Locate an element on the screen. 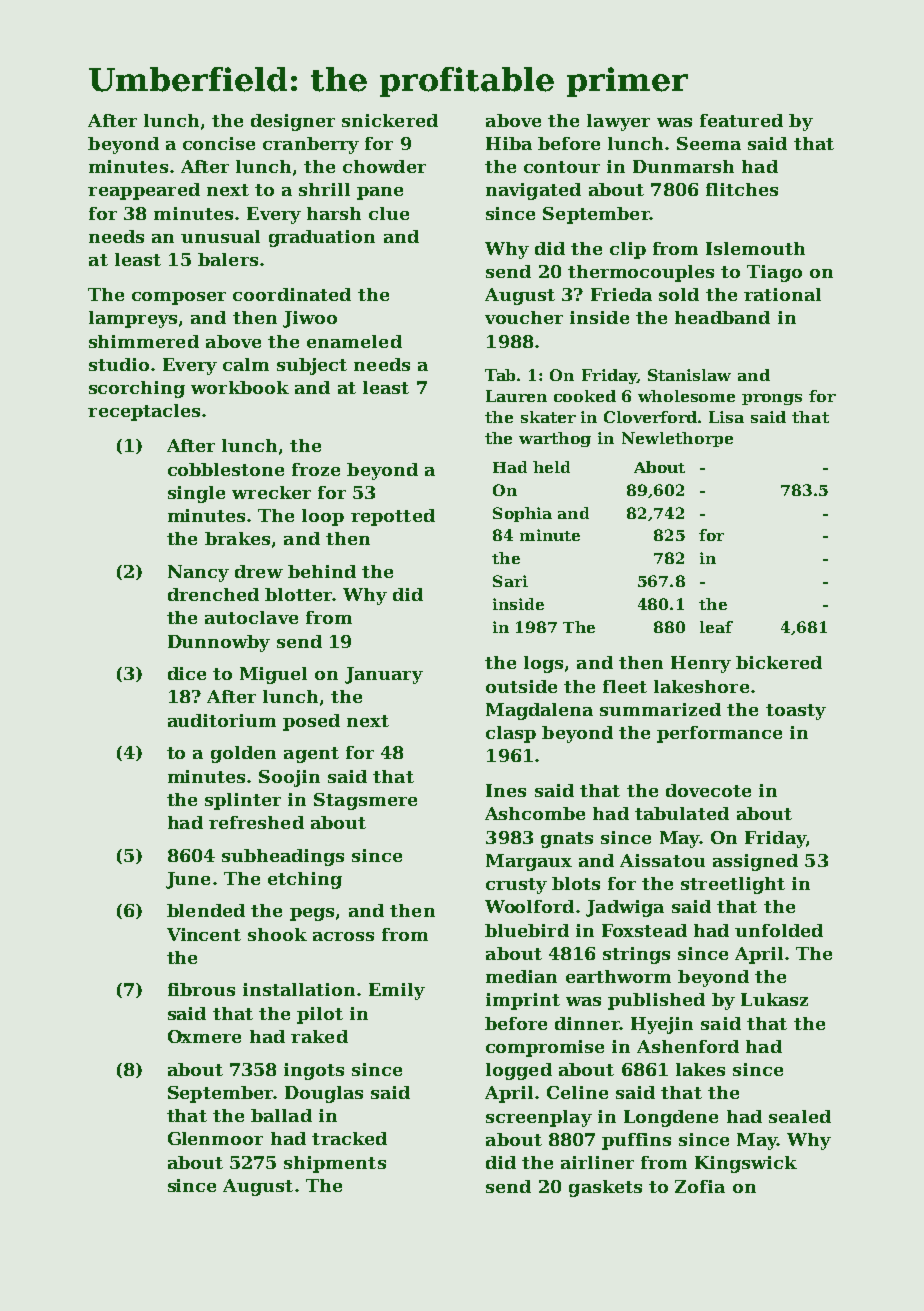 This screenshot has width=924, height=1311. dice is located at coordinates (187, 673).
